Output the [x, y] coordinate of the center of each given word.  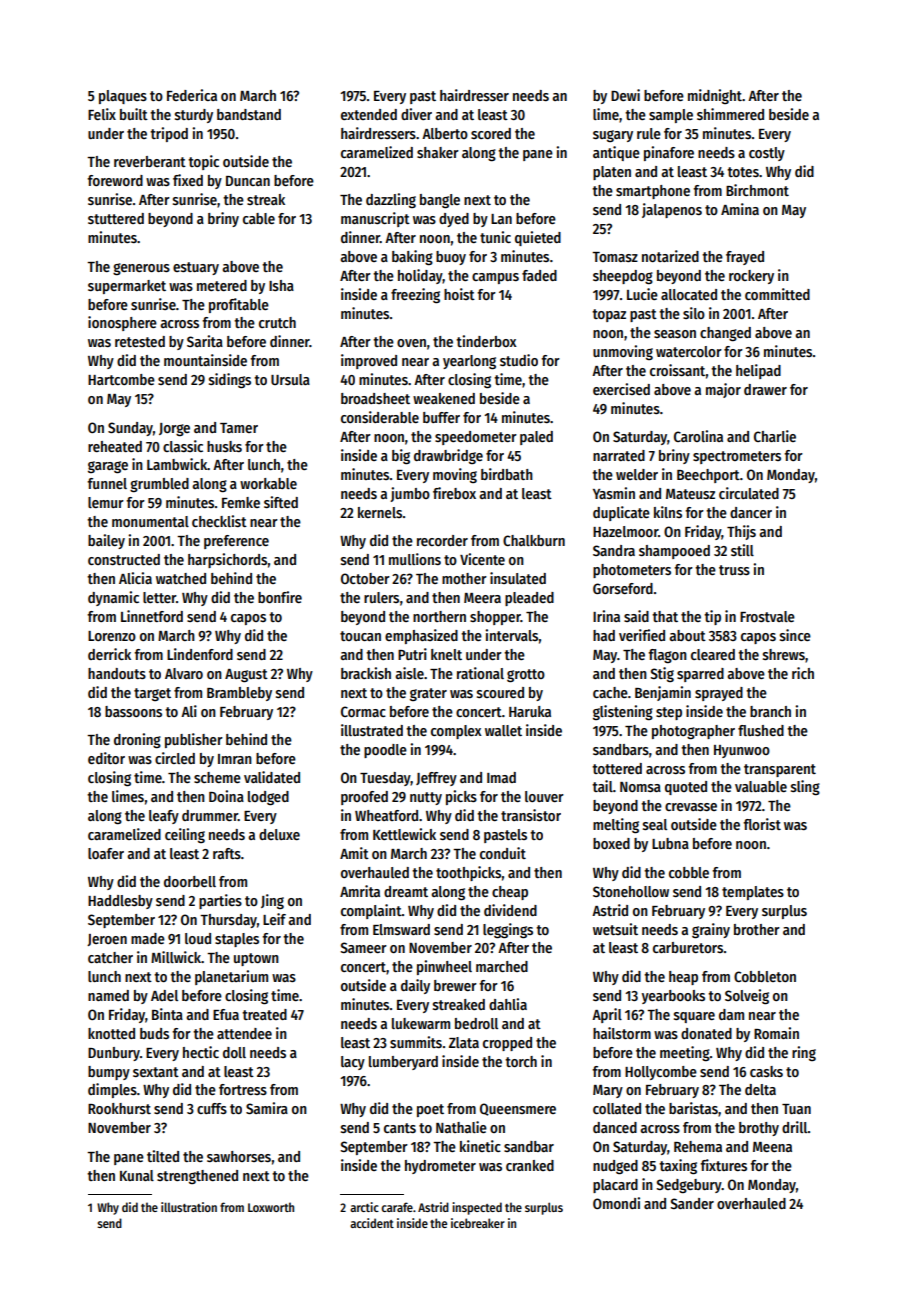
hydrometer [440, 1167]
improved [369, 361]
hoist [459, 294]
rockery [751, 277]
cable [259, 218]
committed [777, 294]
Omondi [616, 1203]
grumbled [159, 485]
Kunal [137, 1175]
